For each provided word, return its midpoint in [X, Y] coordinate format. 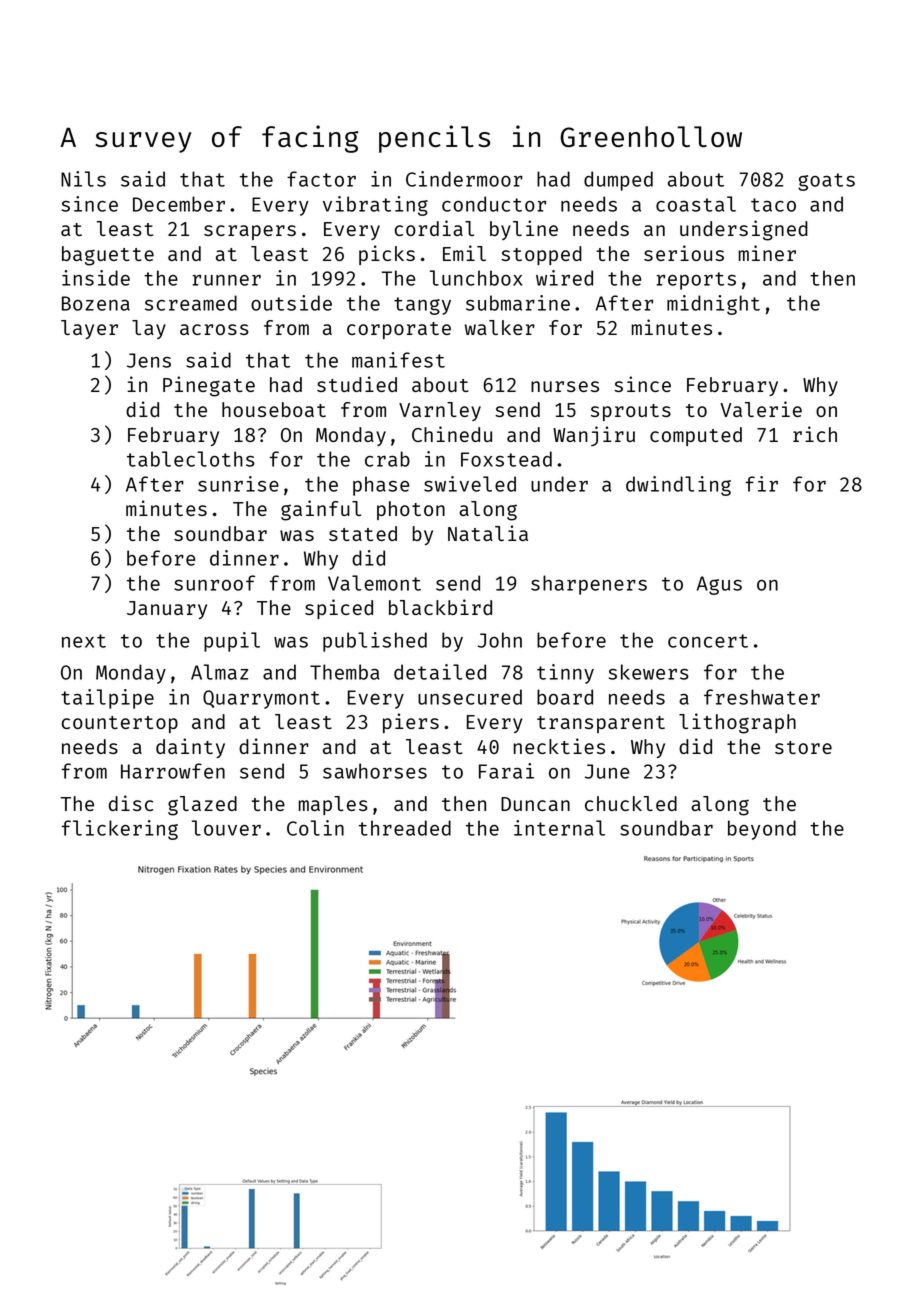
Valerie [761, 409]
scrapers [250, 232]
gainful [321, 510]
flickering [120, 830]
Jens [149, 360]
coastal [696, 204]
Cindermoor [464, 179]
